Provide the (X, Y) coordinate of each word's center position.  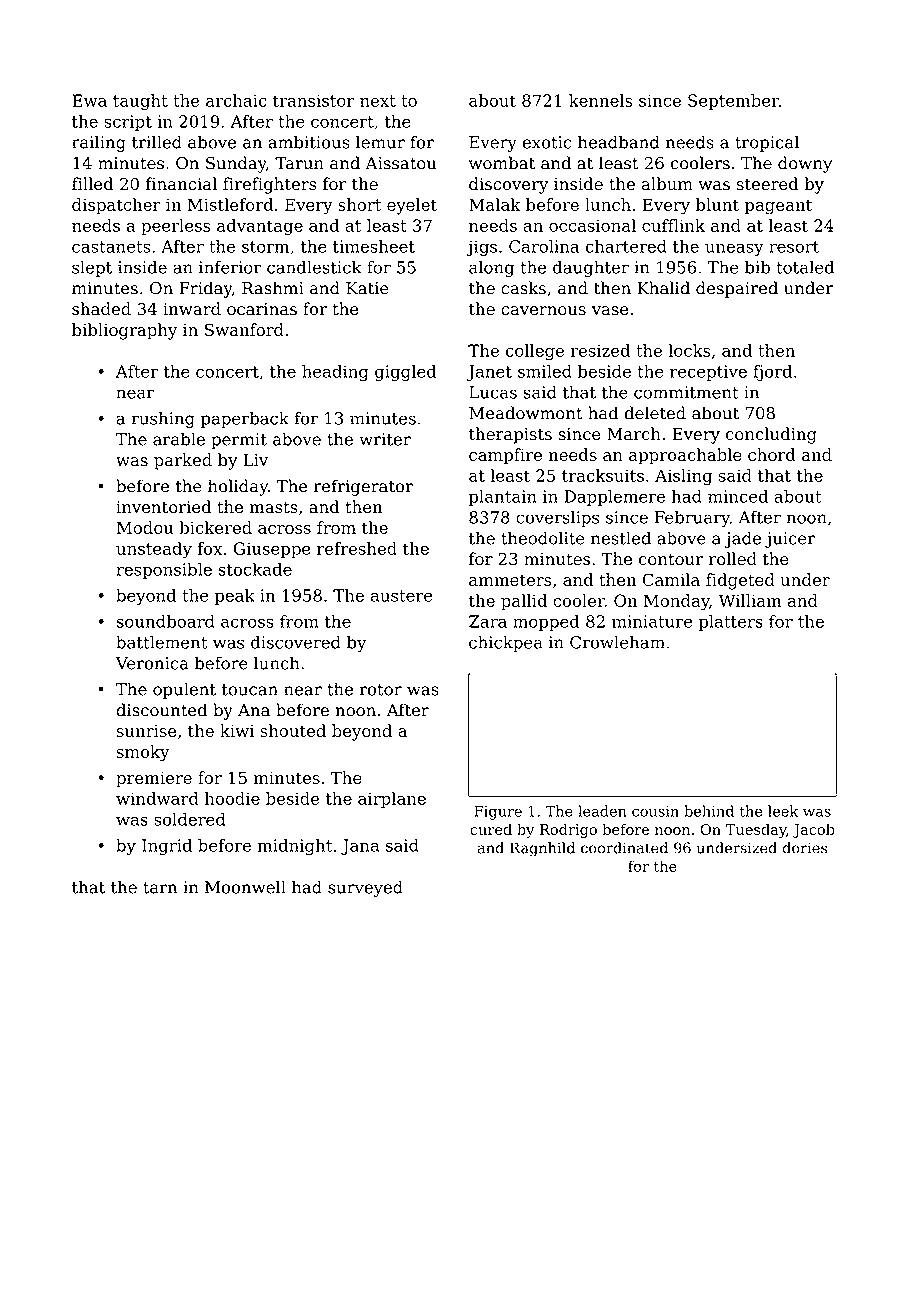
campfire (505, 456)
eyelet (412, 206)
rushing (163, 419)
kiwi (237, 730)
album (667, 184)
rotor (381, 690)
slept (92, 268)
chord (772, 454)
